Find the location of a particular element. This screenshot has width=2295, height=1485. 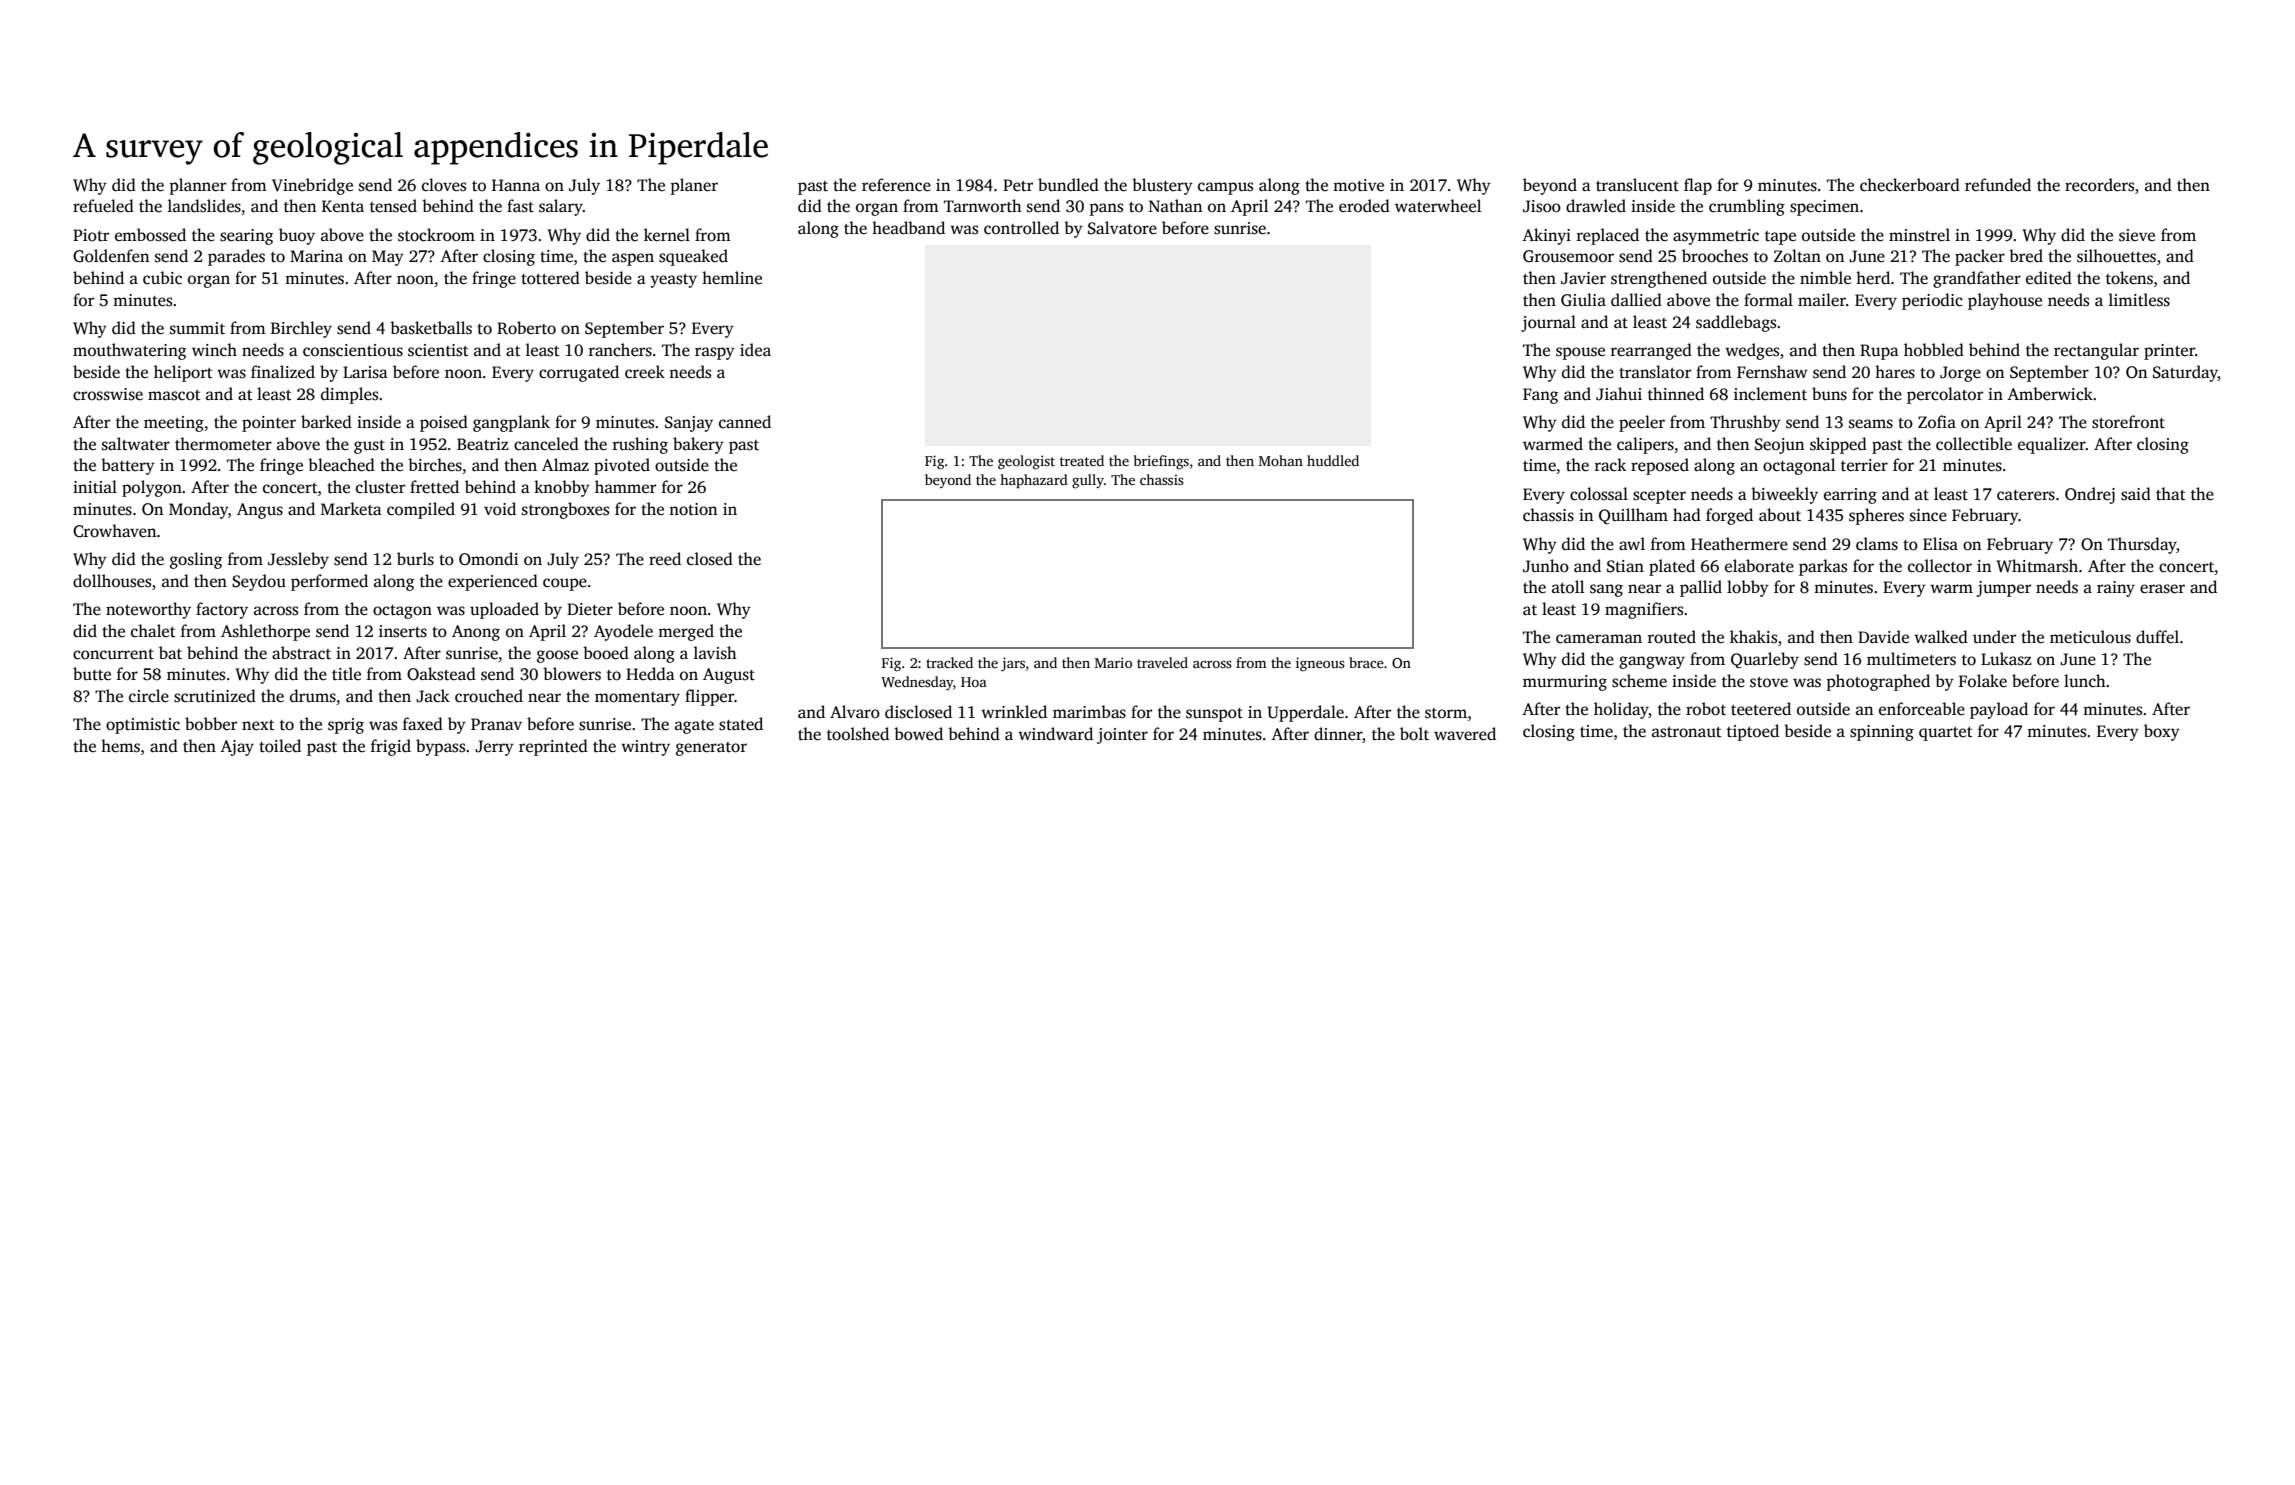

pivoted is located at coordinates (622, 466).
